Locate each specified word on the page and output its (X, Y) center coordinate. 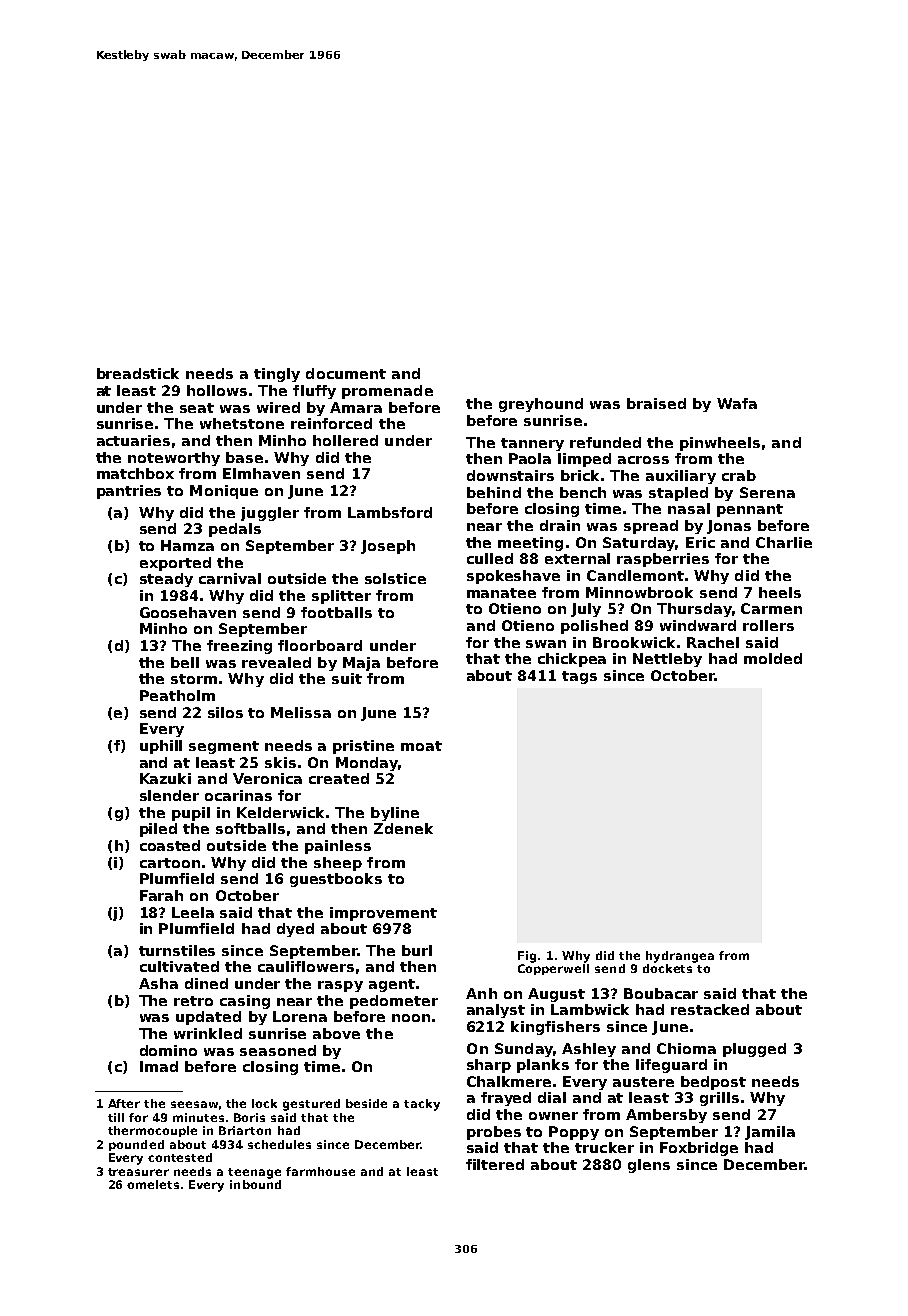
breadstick (138, 373)
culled (490, 558)
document (346, 373)
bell (185, 662)
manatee (501, 593)
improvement (383, 914)
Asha (158, 983)
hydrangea (680, 957)
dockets (667, 968)
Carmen (771, 608)
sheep (338, 864)
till (116, 1117)
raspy (340, 986)
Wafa (737, 403)
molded (773, 658)
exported (175, 564)
